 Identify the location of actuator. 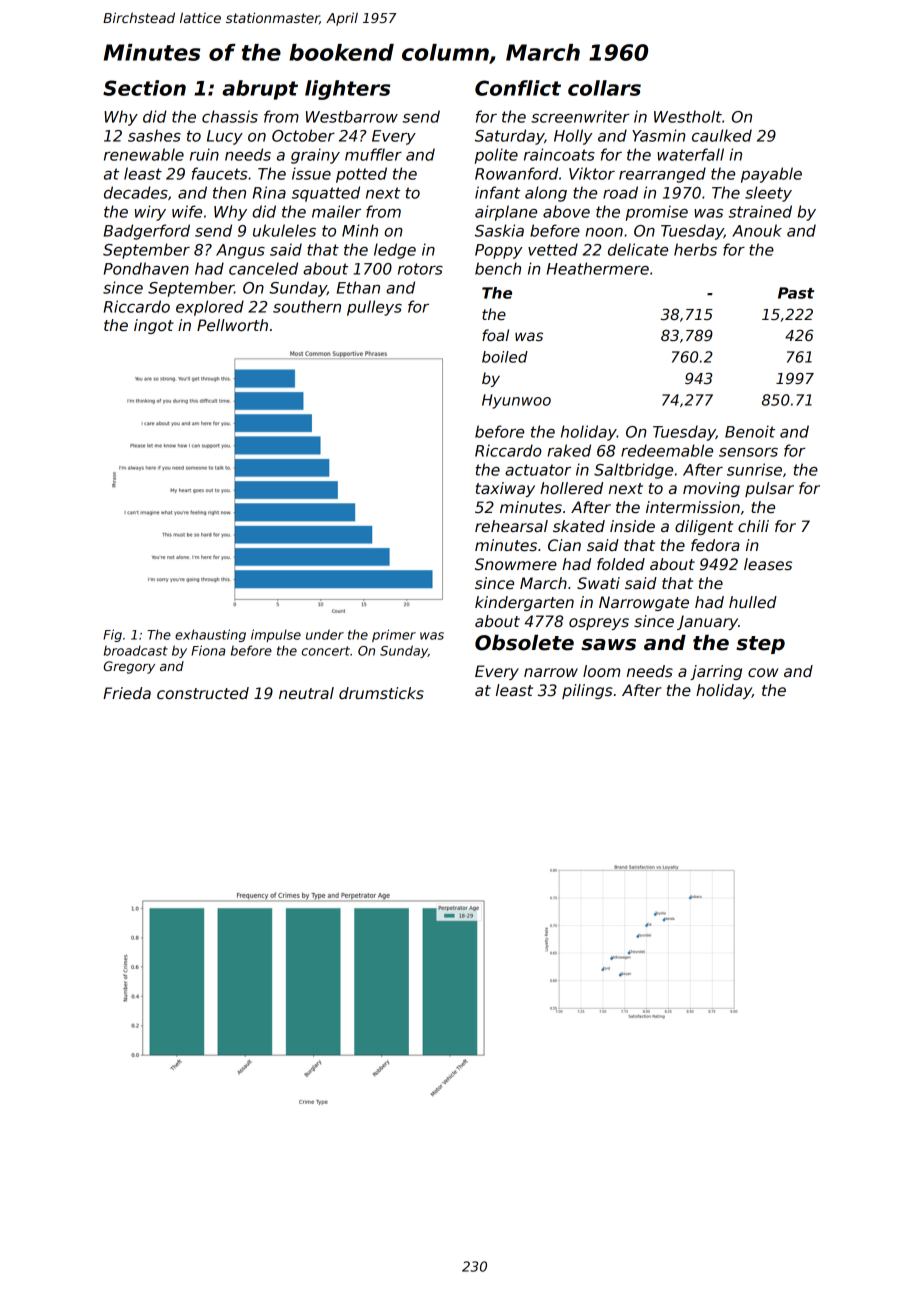
(538, 470).
